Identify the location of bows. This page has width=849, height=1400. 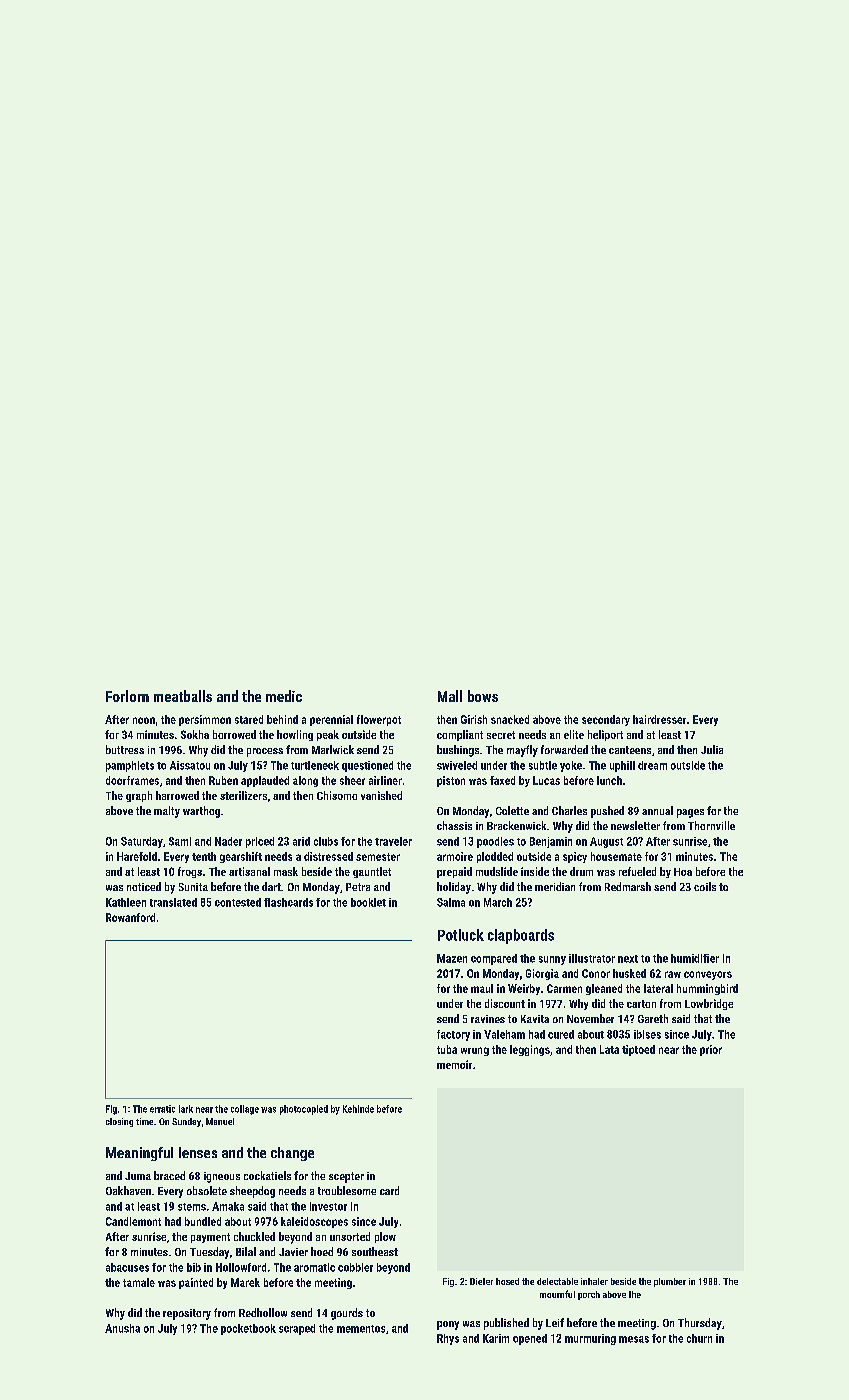
(483, 696).
